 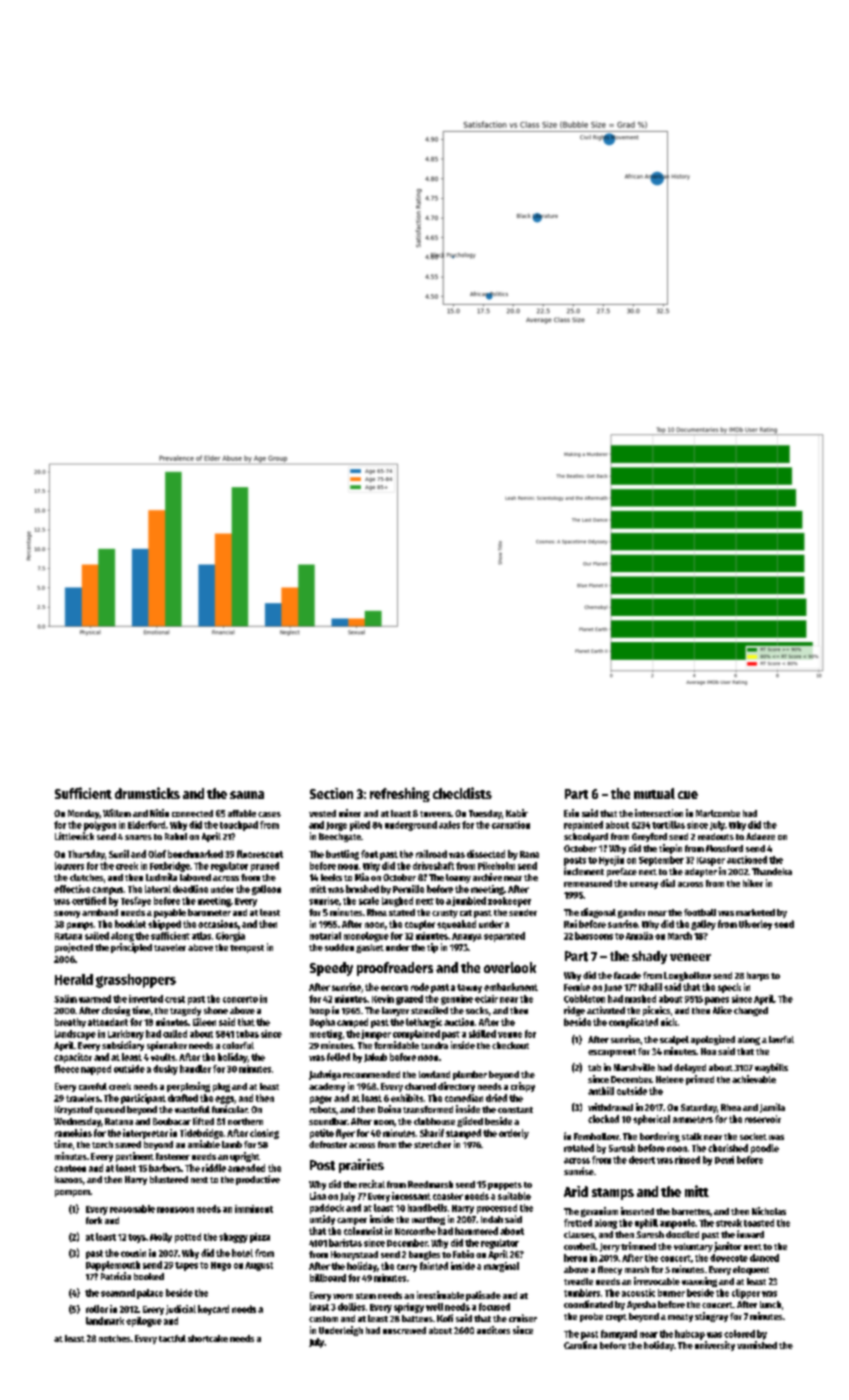 I want to click on shortcake, so click(x=208, y=1338).
